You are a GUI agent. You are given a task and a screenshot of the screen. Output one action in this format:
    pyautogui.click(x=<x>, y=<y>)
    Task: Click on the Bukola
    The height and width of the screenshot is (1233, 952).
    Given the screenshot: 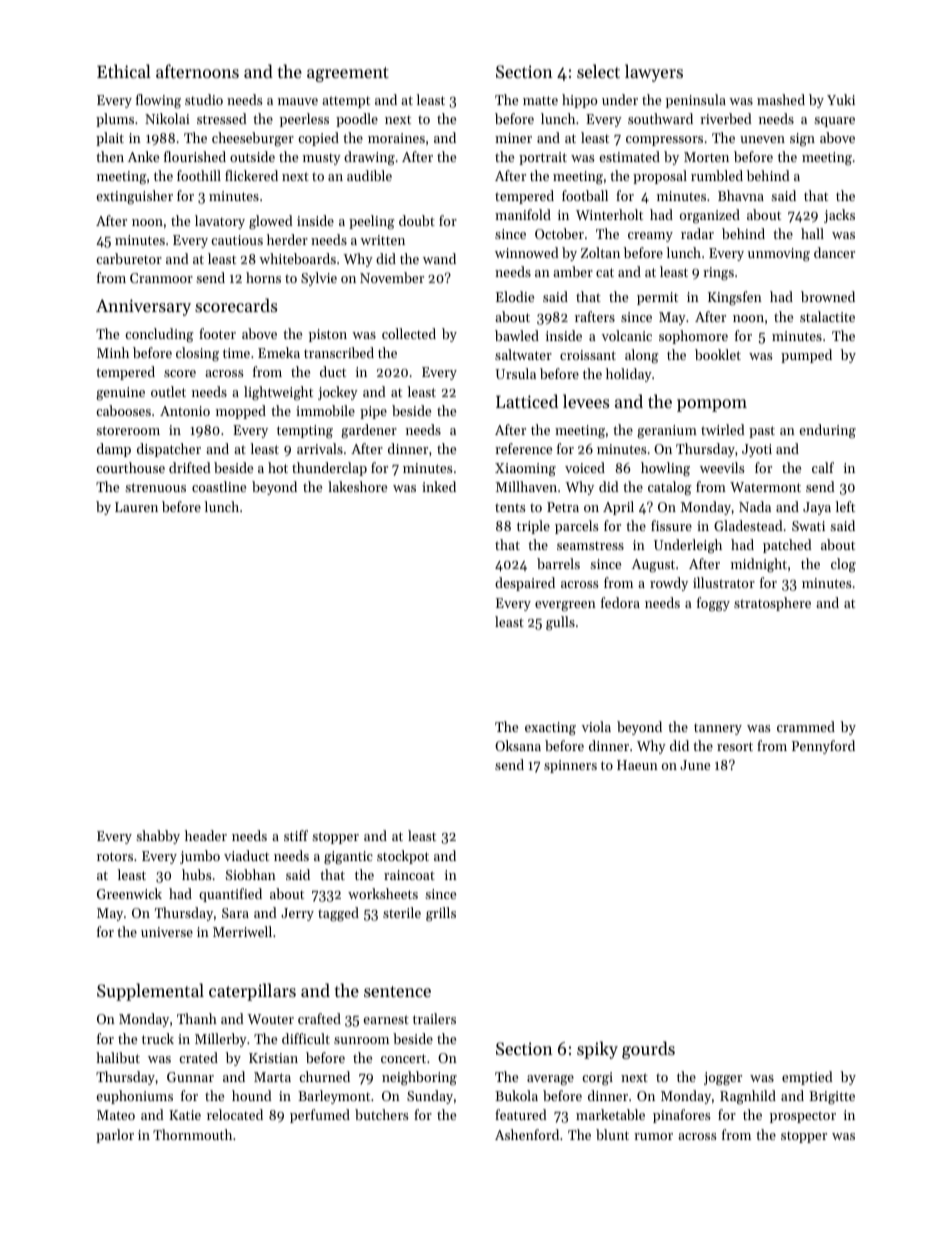 What is the action you would take?
    pyautogui.click(x=516, y=1095)
